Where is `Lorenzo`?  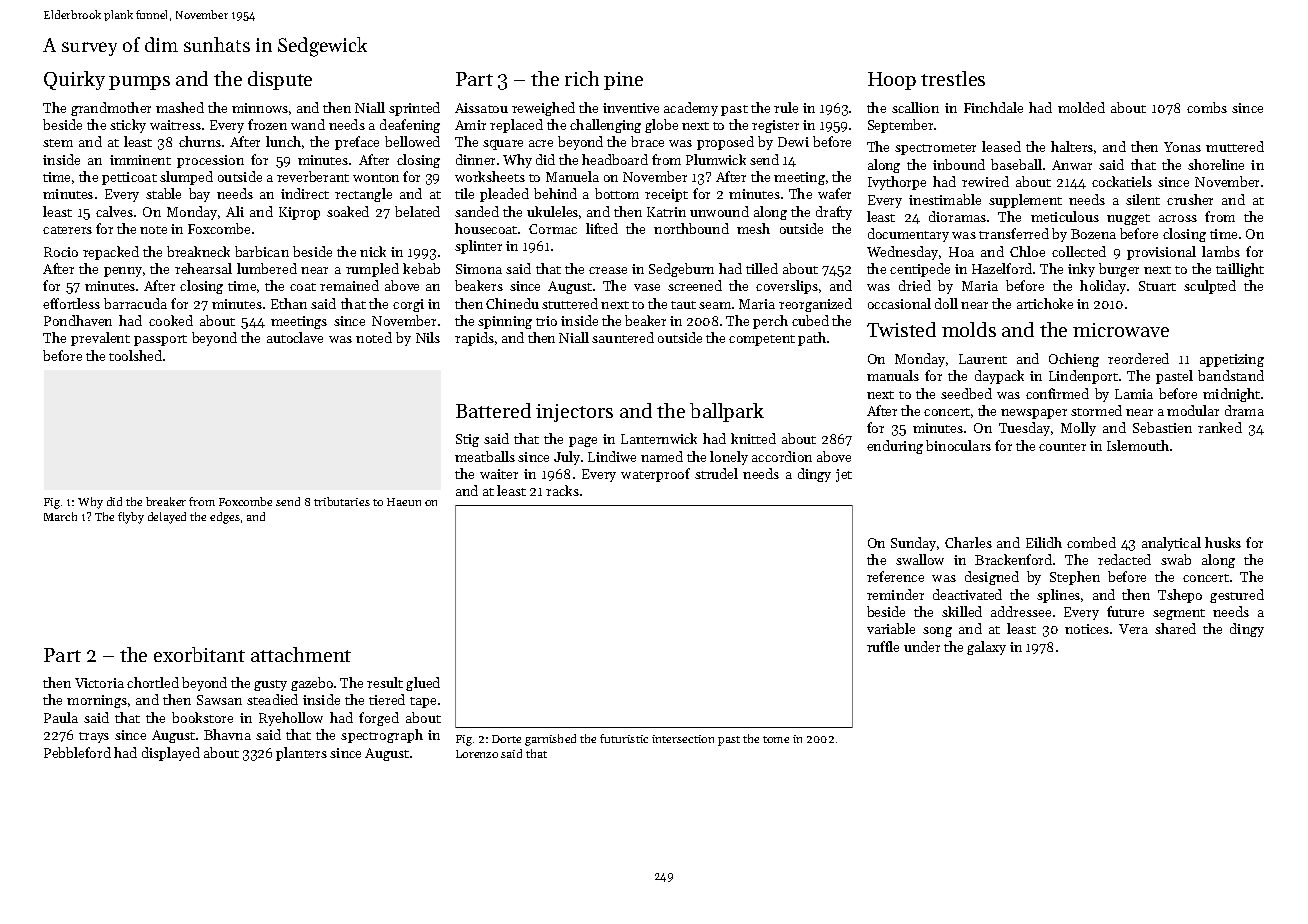 Lorenzo is located at coordinates (477, 754).
